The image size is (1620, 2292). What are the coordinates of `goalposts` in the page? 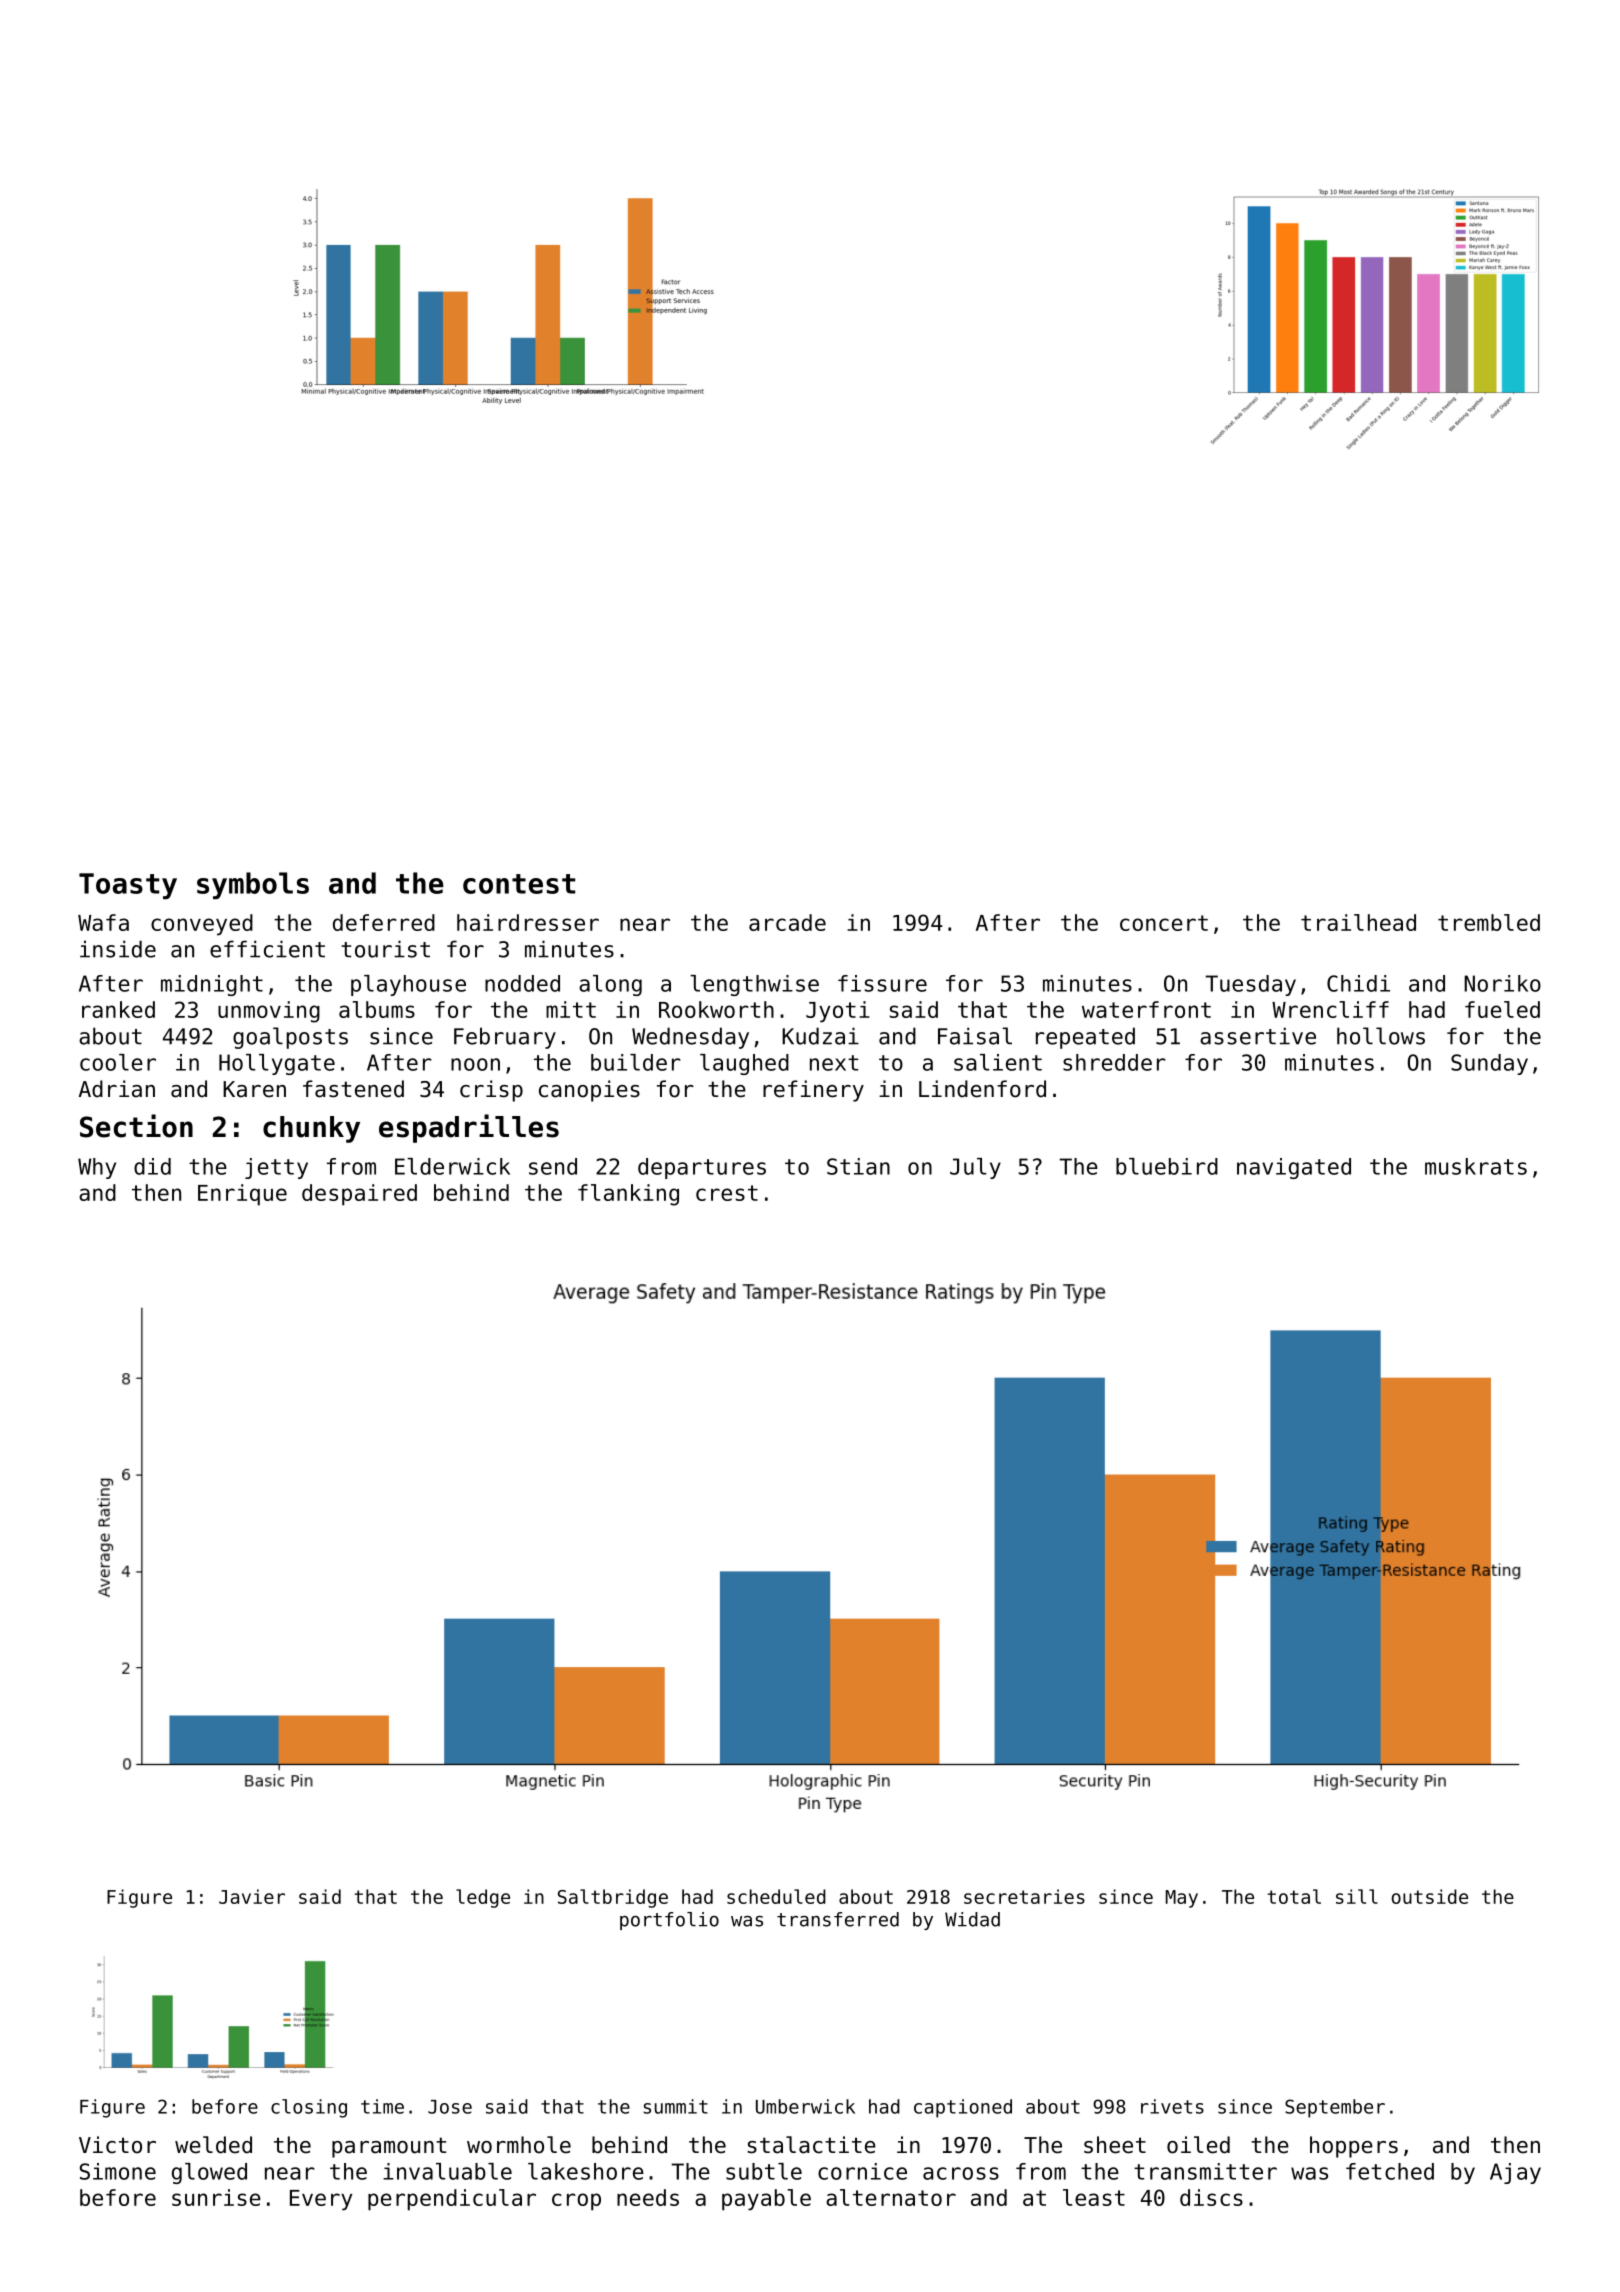 It's located at (290, 1038).
